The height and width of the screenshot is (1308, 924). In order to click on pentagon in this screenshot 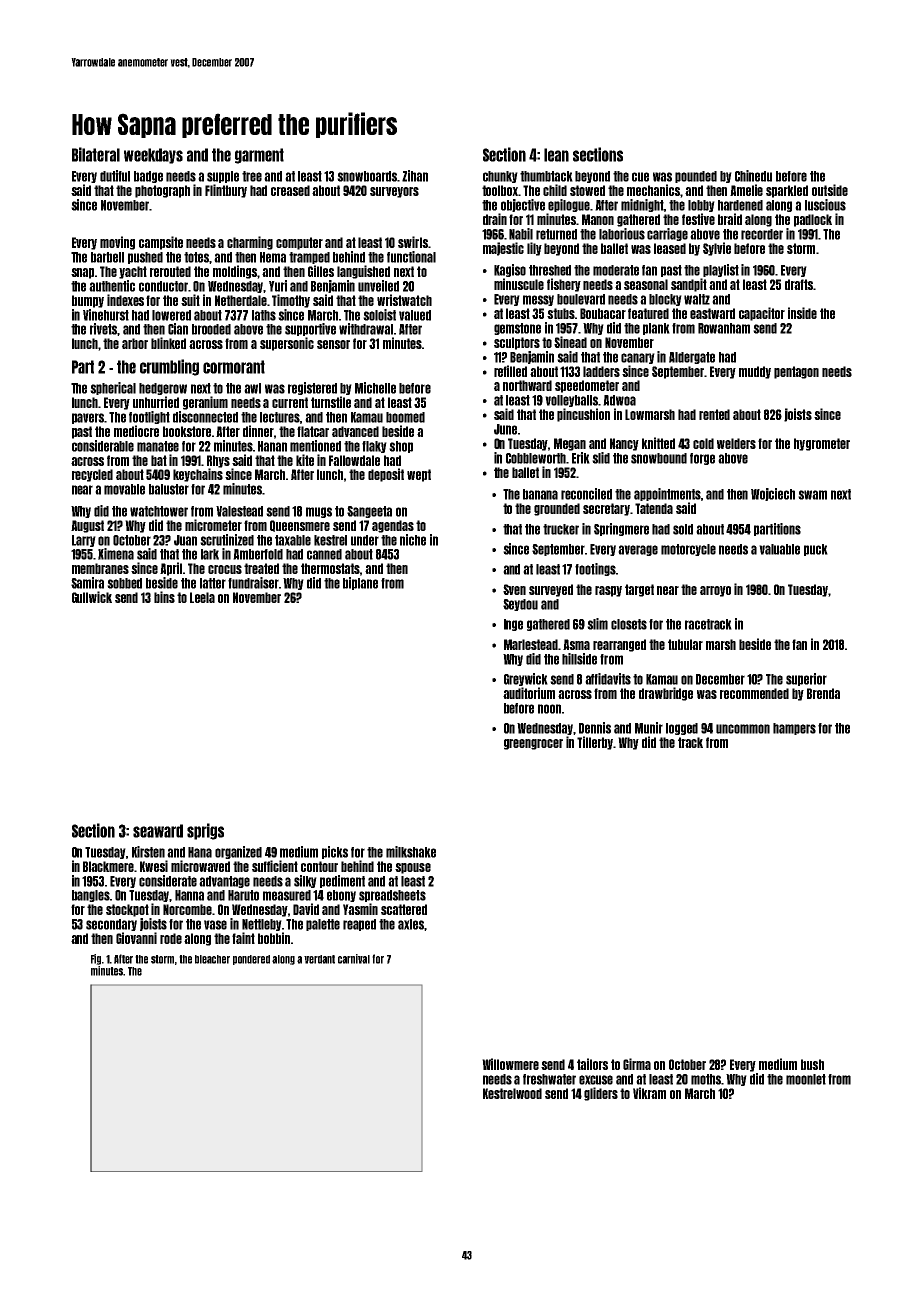, I will do `click(796, 372)`.
